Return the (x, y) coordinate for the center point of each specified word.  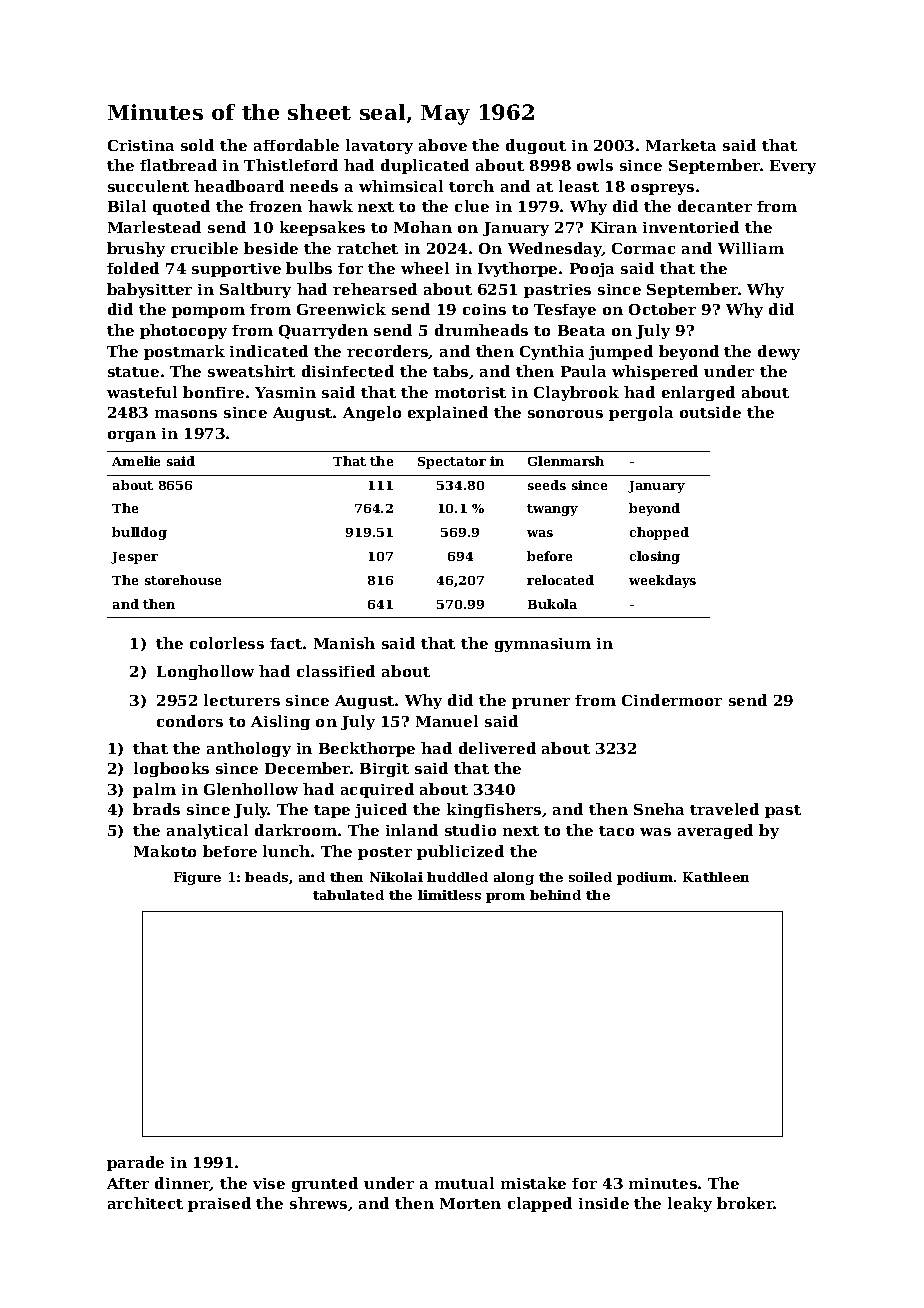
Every (793, 167)
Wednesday (555, 249)
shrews (318, 1203)
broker (745, 1203)
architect (145, 1203)
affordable (296, 145)
